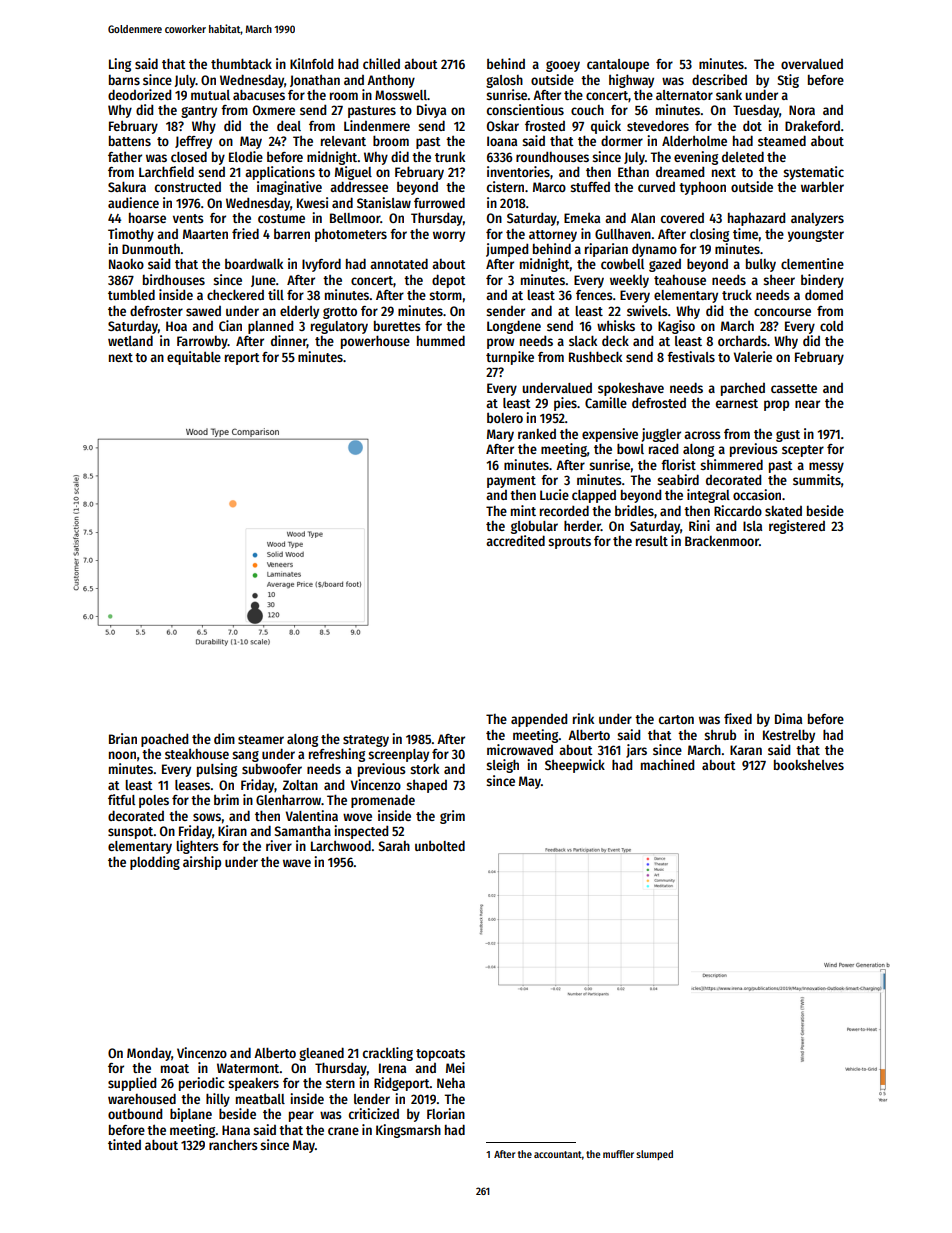 The image size is (952, 1233). I want to click on airship, so click(202, 863).
